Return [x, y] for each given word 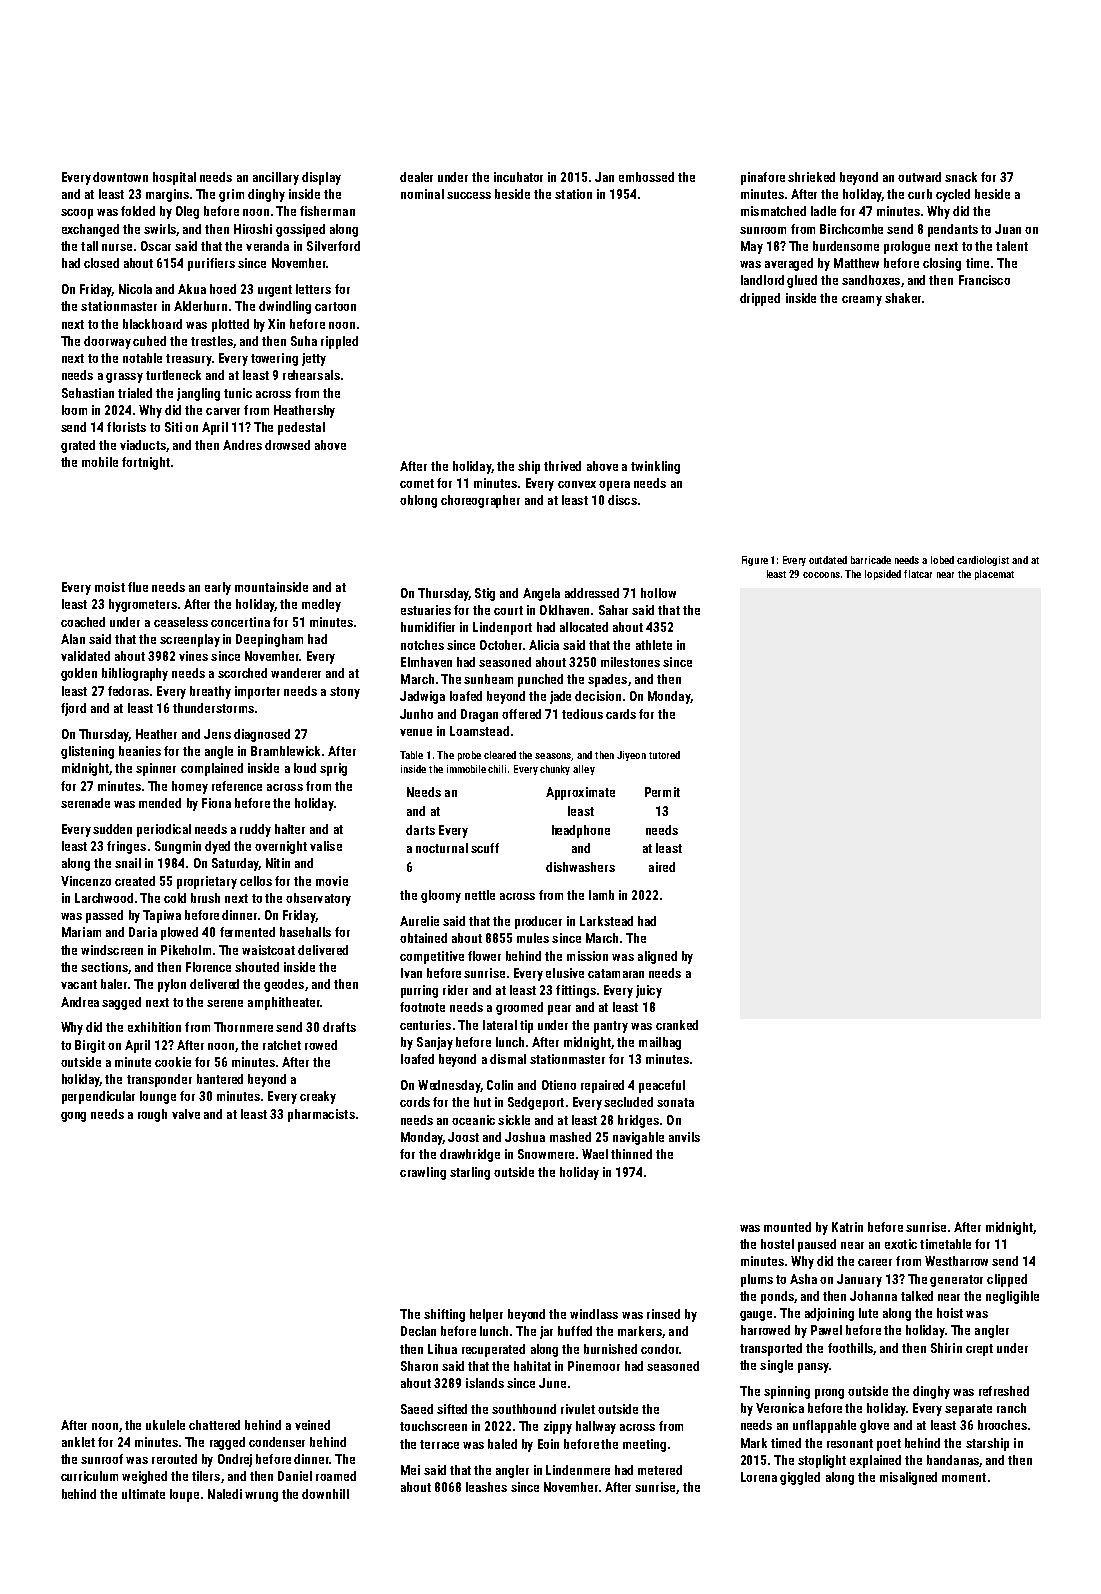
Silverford [333, 246]
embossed [646, 177]
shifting [444, 1315]
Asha [803, 1279]
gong [73, 1117]
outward [919, 177]
